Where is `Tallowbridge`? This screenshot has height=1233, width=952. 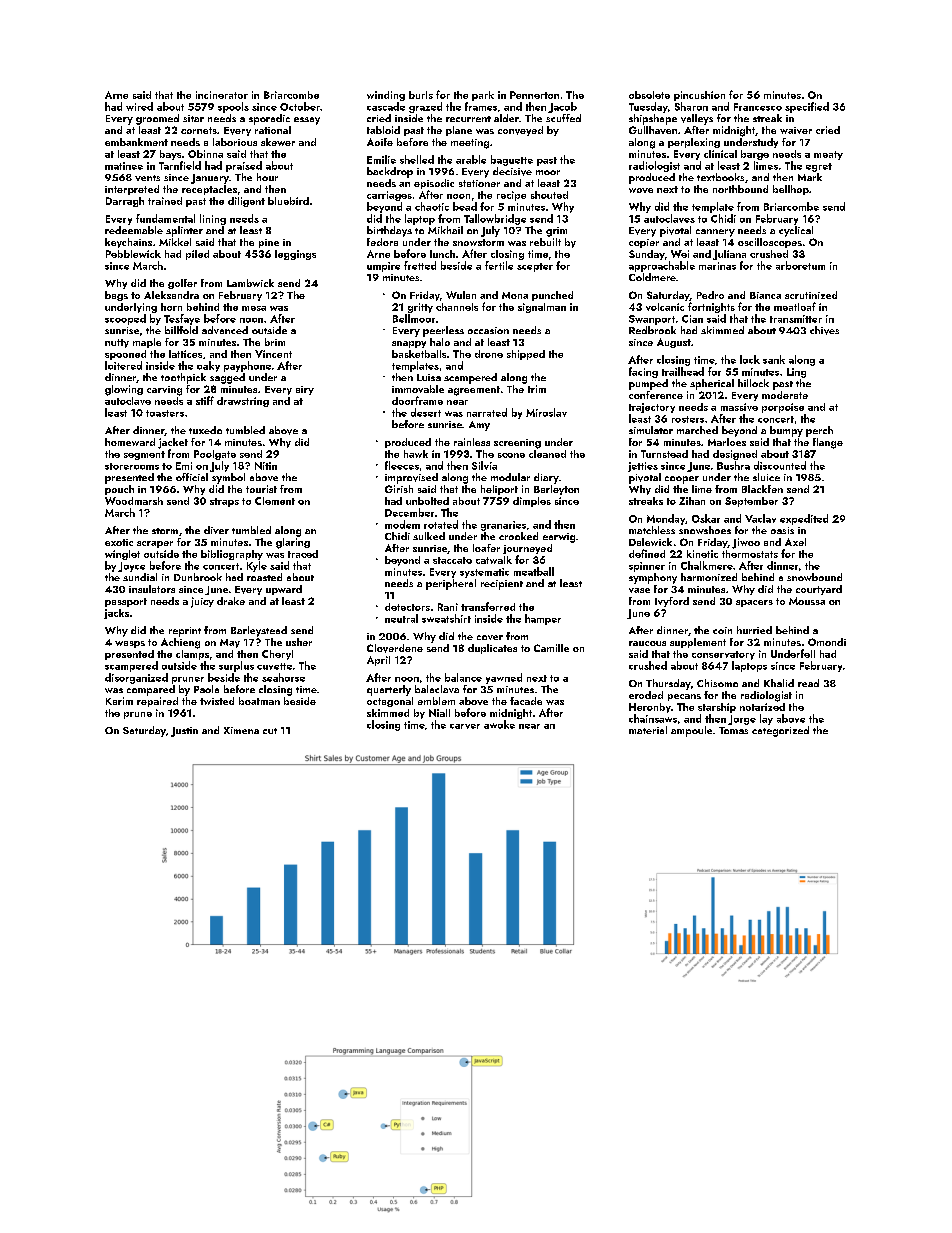 Tallowbridge is located at coordinates (495, 219).
